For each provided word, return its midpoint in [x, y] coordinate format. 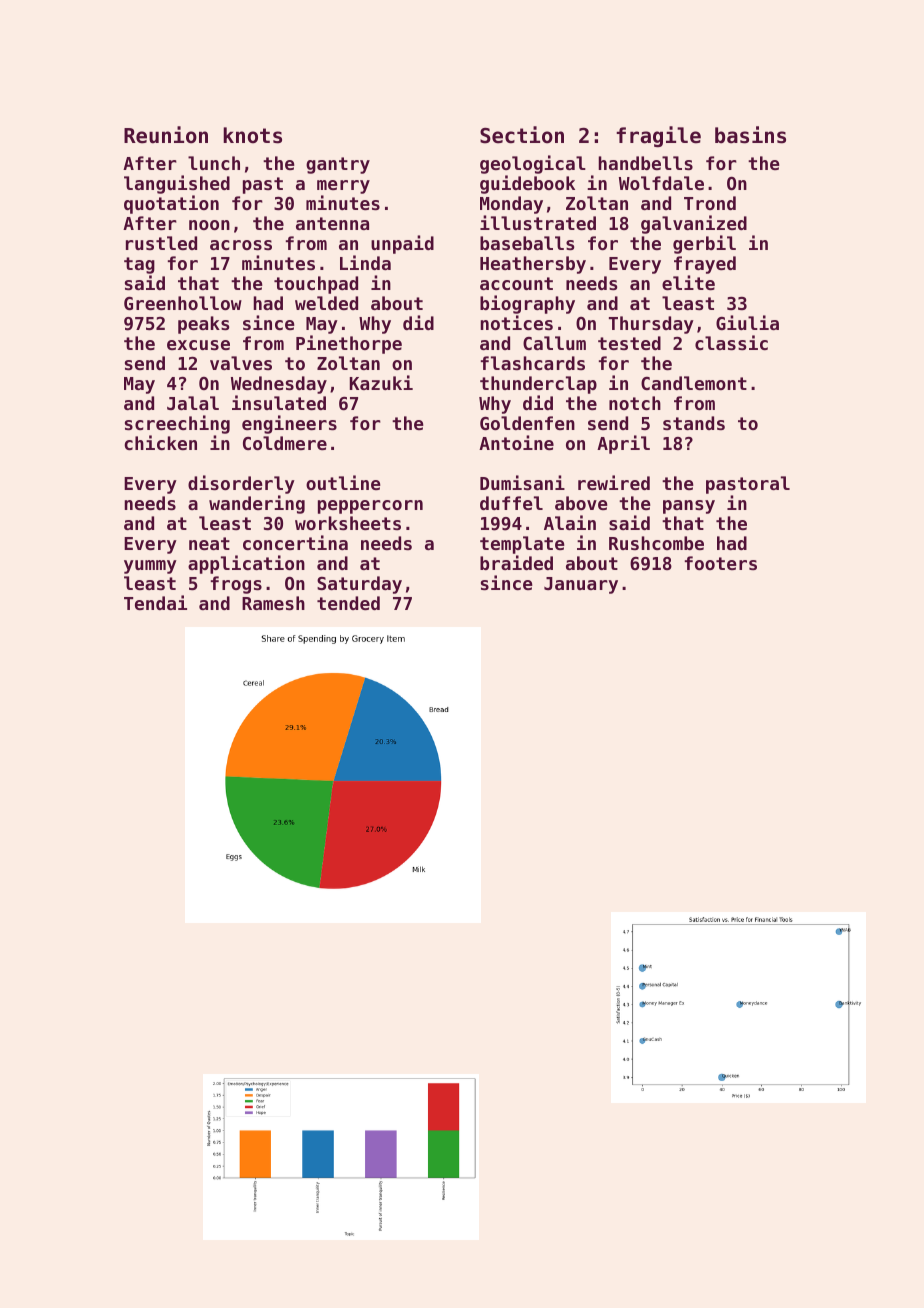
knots [252, 135]
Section [522, 135]
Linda [365, 262]
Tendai [155, 602]
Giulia [747, 322]
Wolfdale [661, 183]
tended [348, 603]
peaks [203, 325]
